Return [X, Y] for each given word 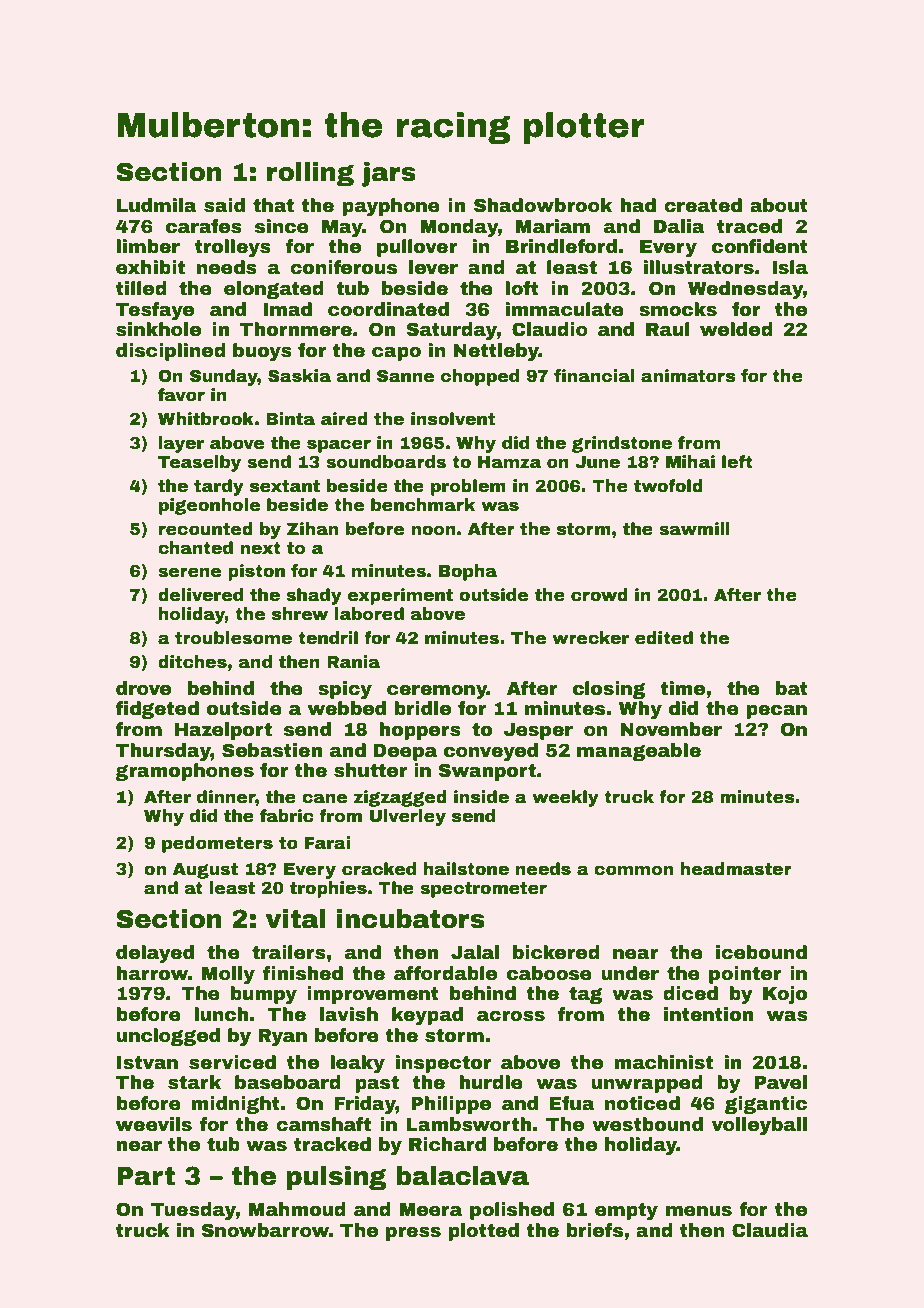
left [737, 462]
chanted [195, 548]
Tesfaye [155, 311]
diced [690, 993]
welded [736, 329]
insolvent [453, 419]
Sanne [405, 376]
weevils [153, 1124]
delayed [155, 954]
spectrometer [483, 890]
